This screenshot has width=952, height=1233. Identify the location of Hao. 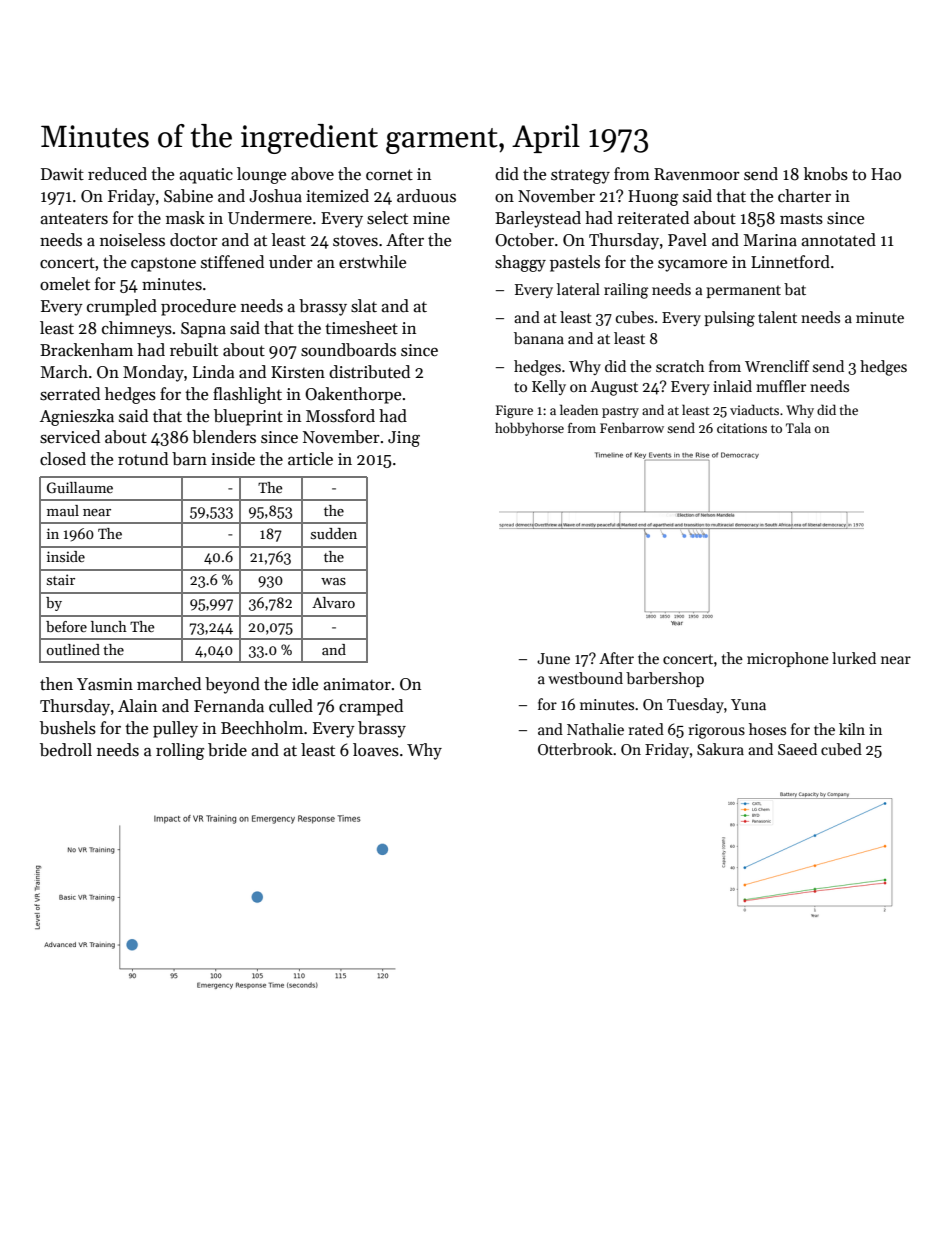
(886, 174).
